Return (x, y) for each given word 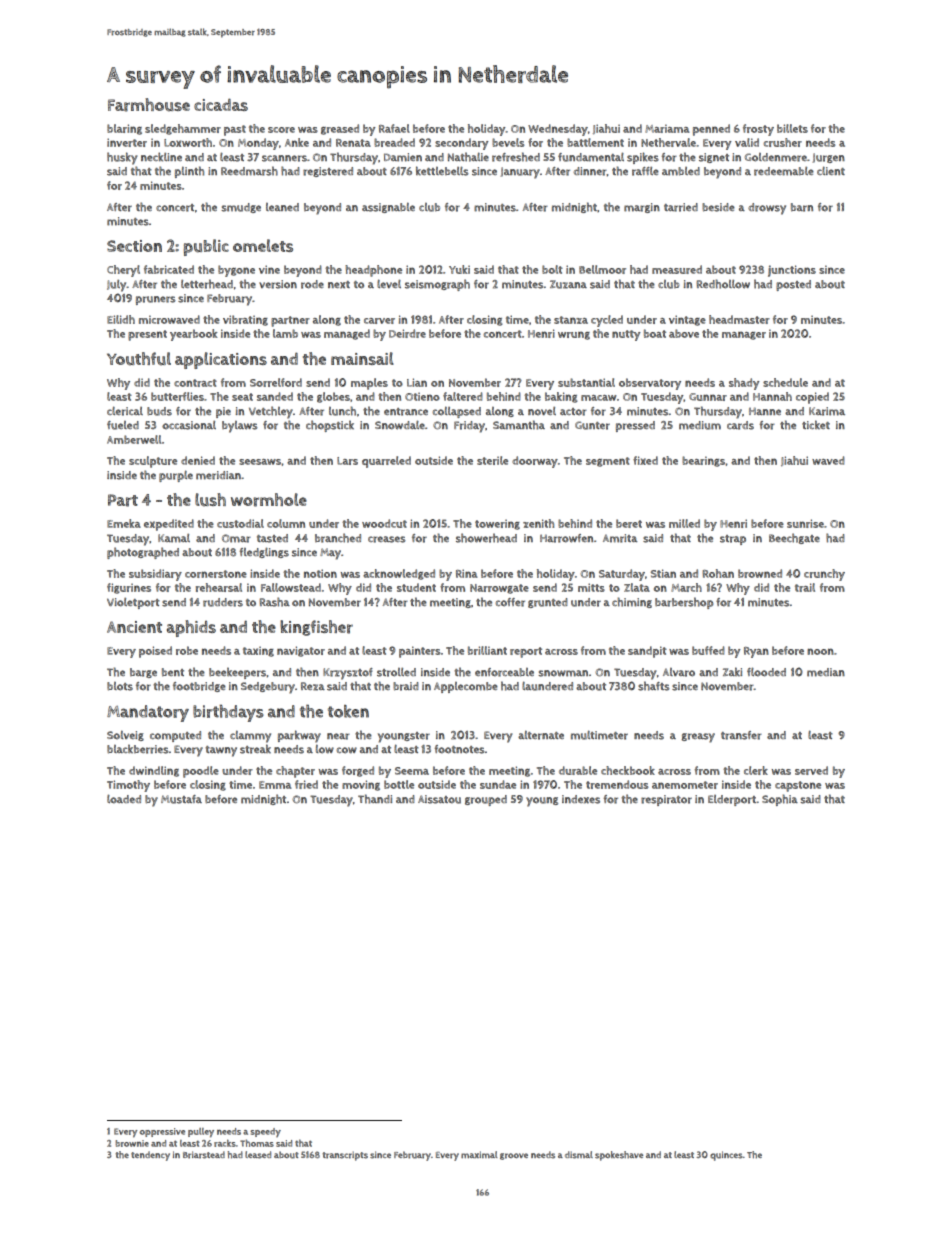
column (286, 523)
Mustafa (181, 799)
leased (258, 1155)
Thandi (375, 799)
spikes (643, 158)
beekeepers (237, 673)
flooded (766, 672)
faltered (463, 396)
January (520, 173)
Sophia (780, 800)
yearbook (194, 335)
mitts (591, 587)
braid (406, 686)
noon (820, 651)
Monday (258, 144)
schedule (785, 382)
